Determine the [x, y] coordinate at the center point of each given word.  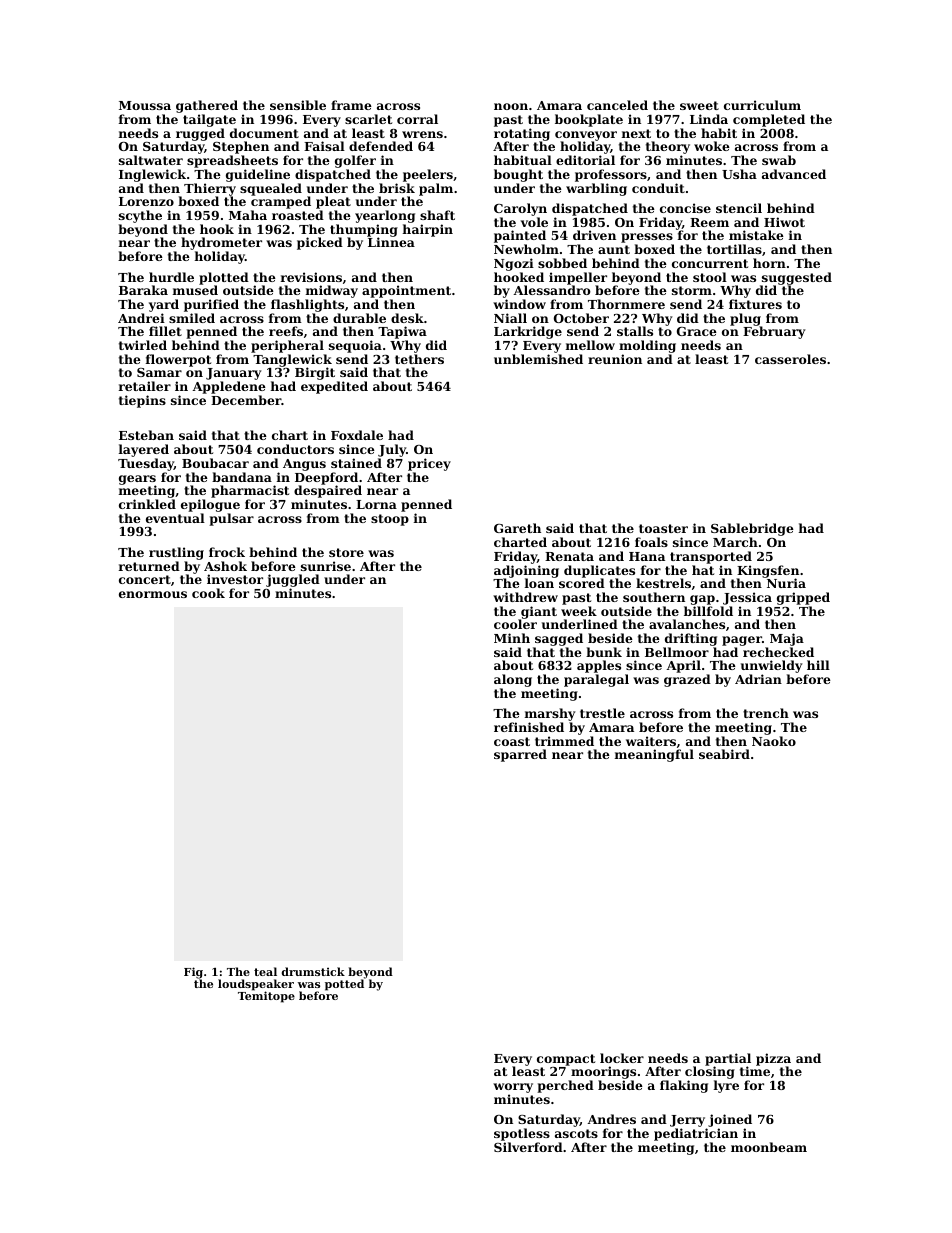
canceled [617, 105]
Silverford [528, 1147]
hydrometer [221, 243]
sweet [699, 105]
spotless [522, 1134]
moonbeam [769, 1147]
